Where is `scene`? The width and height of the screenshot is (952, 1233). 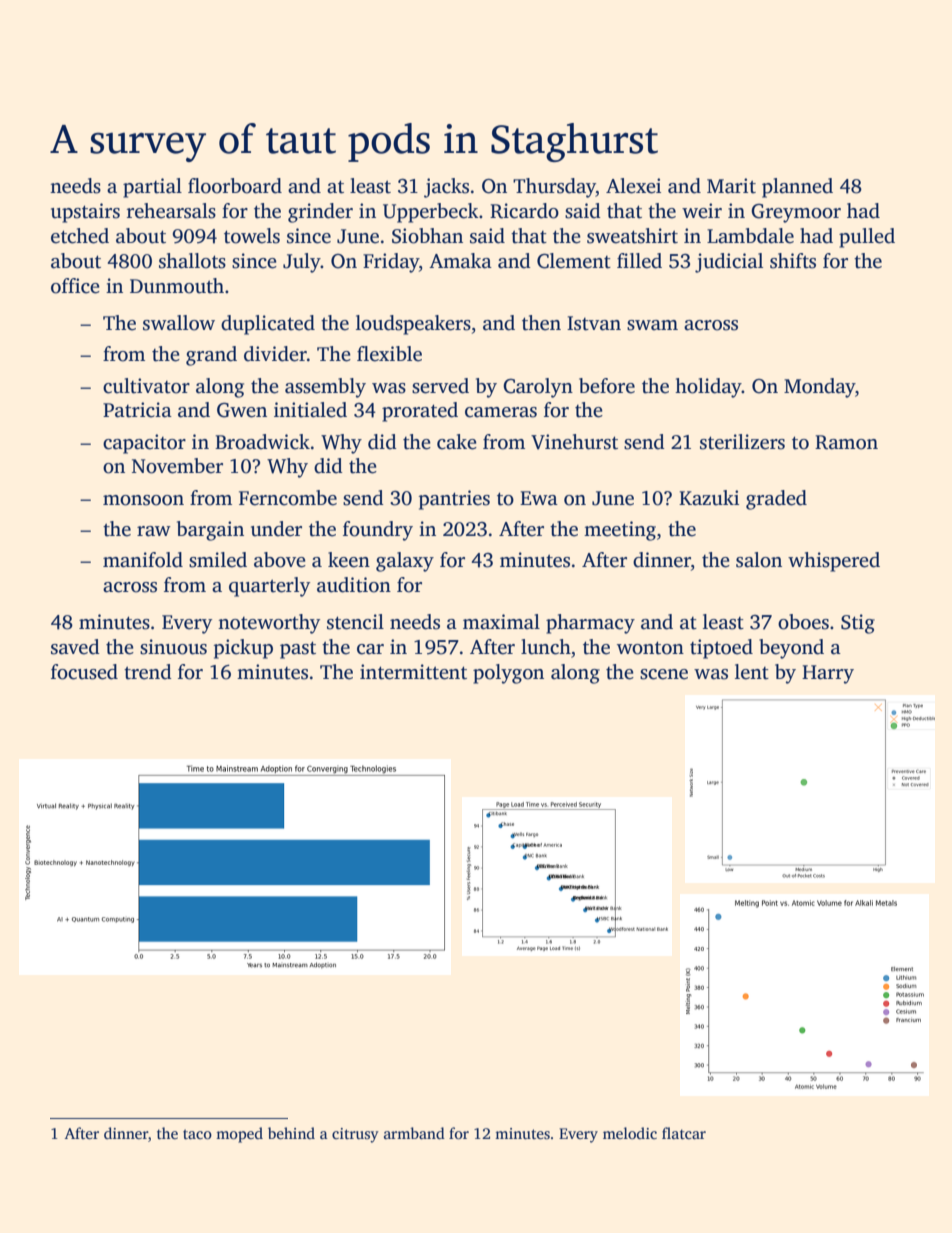 scene is located at coordinates (664, 674).
